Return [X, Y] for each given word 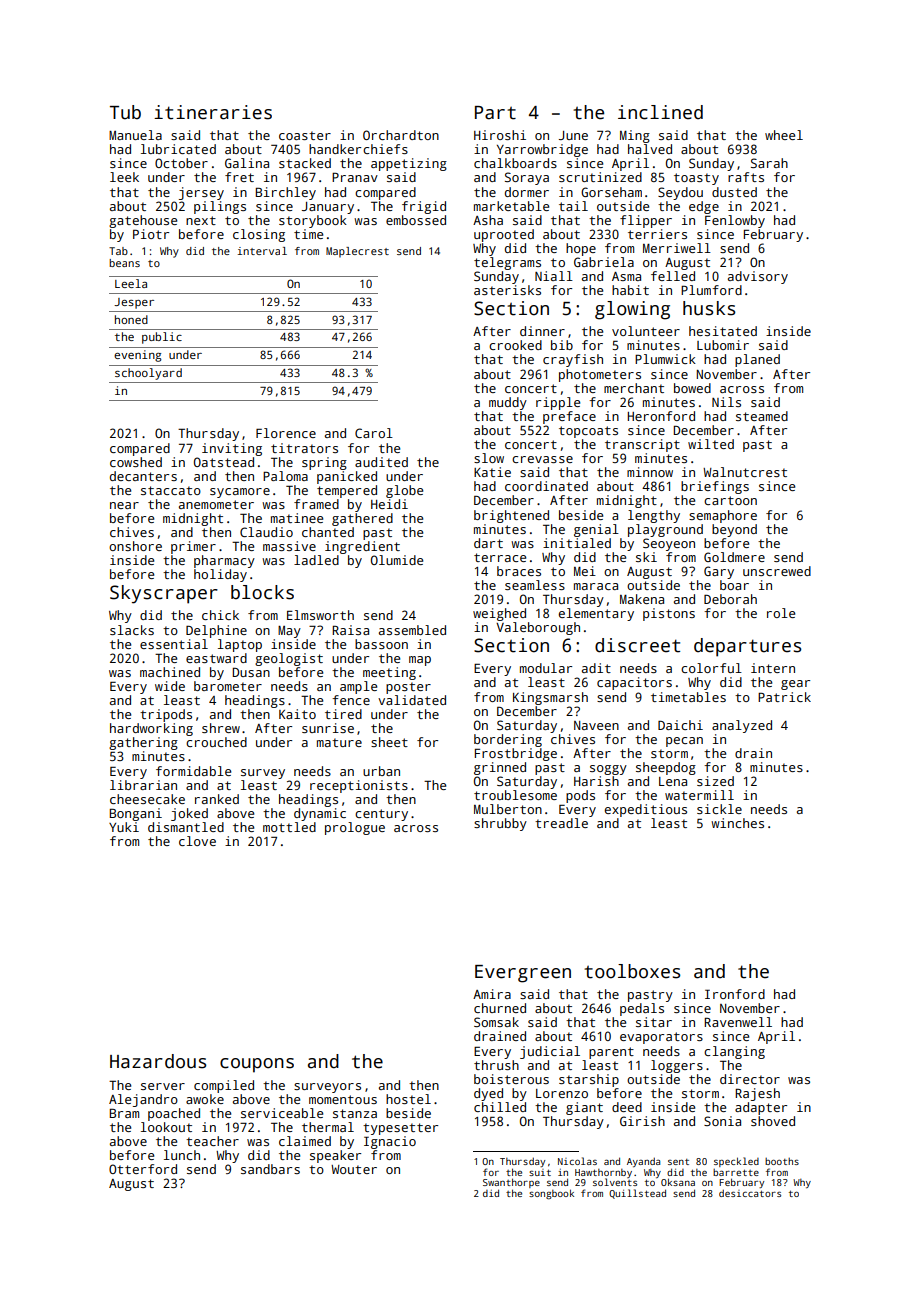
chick [220, 615]
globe [404, 491]
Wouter [354, 1169]
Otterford [143, 1169]
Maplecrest [357, 252]
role [781, 613]
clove [197, 841]
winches [737, 823]
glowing [632, 310]
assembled [412, 630]
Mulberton [508, 809]
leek [124, 177]
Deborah [730, 599]
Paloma [285, 476]
